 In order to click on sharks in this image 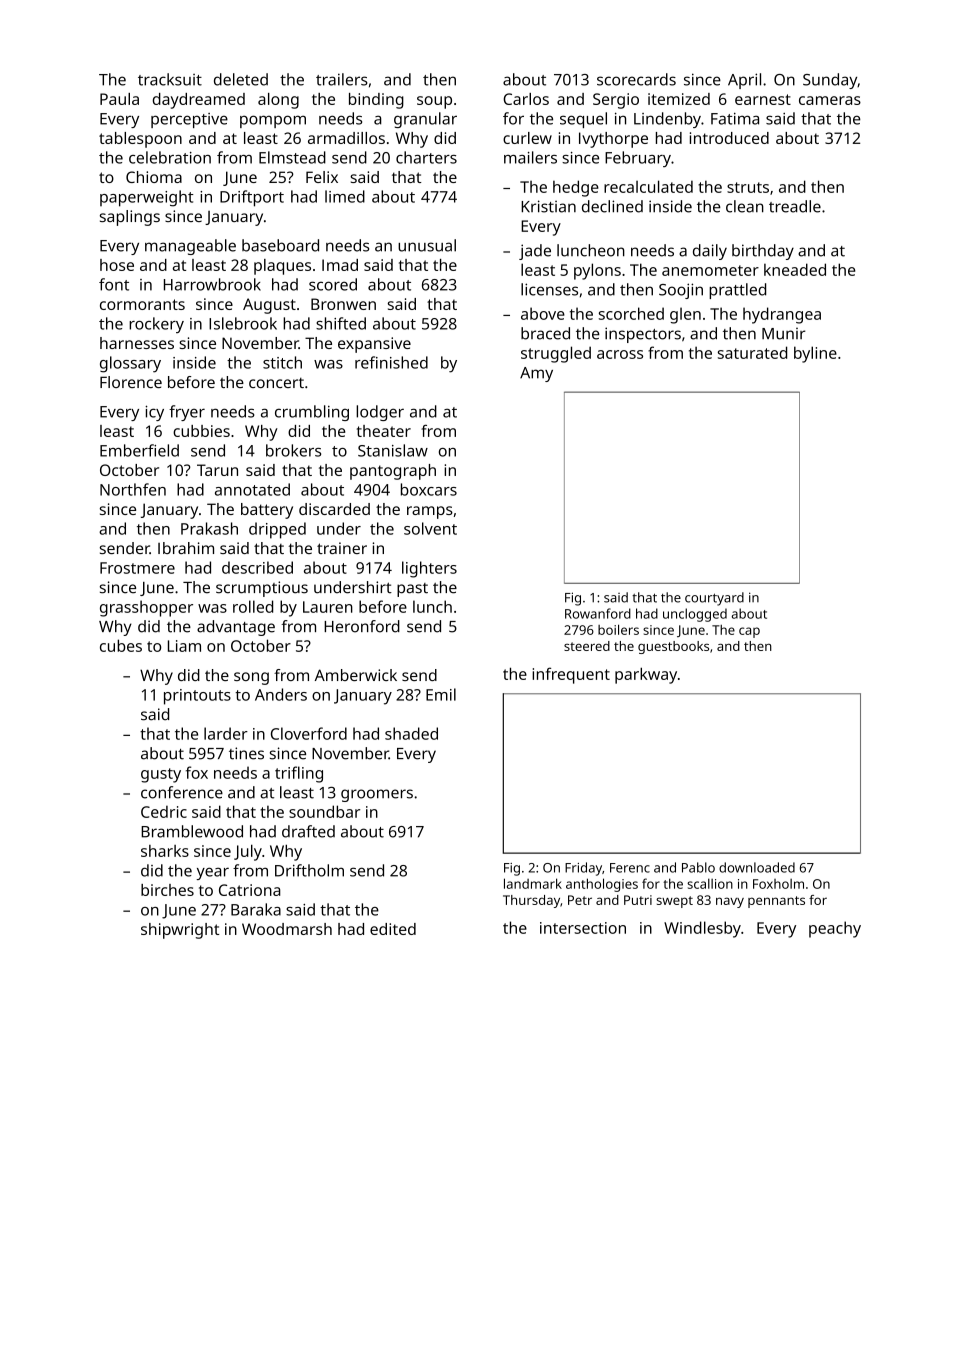, I will do `click(165, 851)`.
